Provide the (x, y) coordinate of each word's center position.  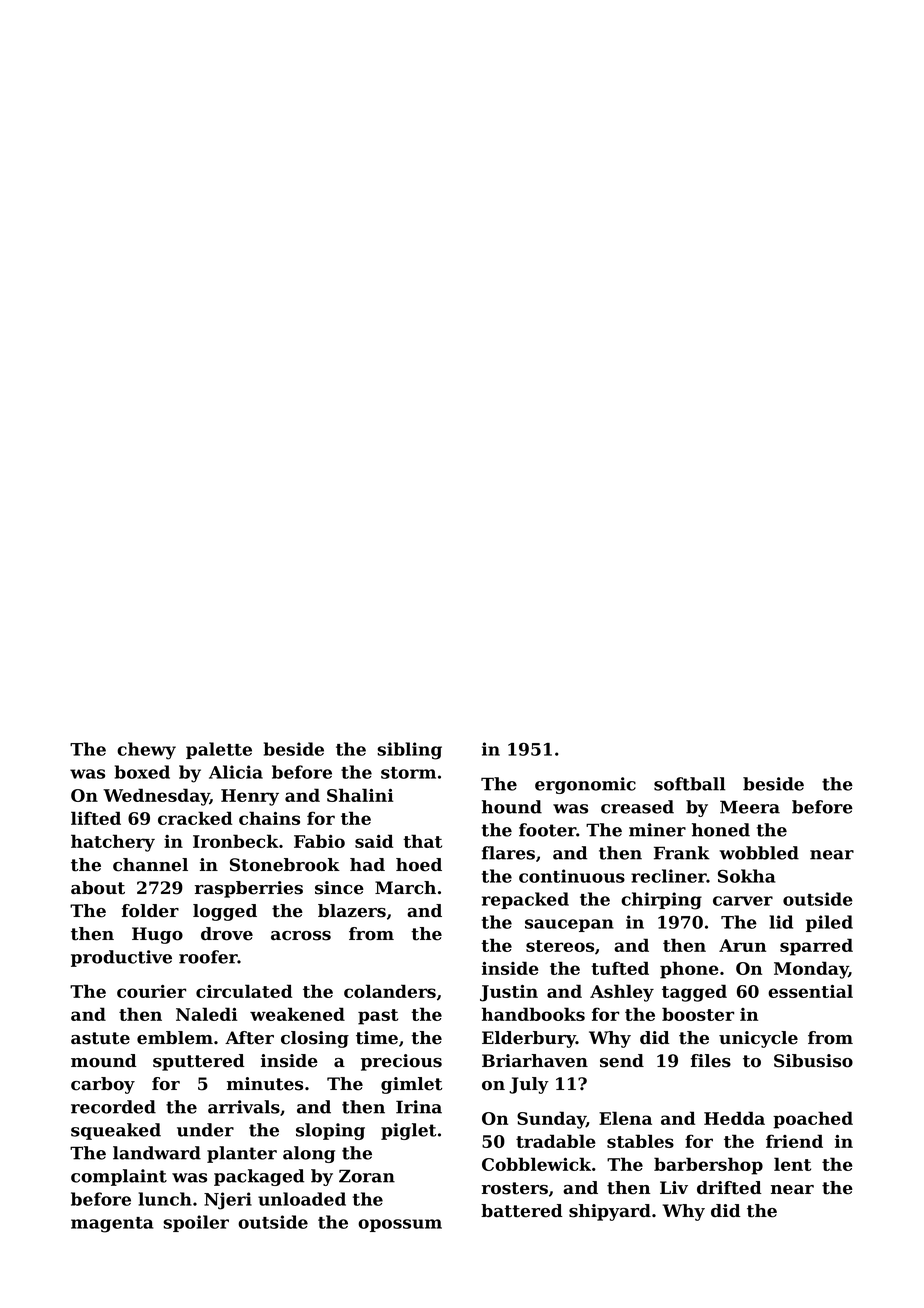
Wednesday (156, 797)
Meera (750, 807)
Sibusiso (813, 1061)
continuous (572, 876)
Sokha (746, 876)
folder (150, 911)
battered (522, 1211)
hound (512, 807)
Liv (674, 1187)
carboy (103, 1085)
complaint (119, 1177)
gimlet (411, 1085)
